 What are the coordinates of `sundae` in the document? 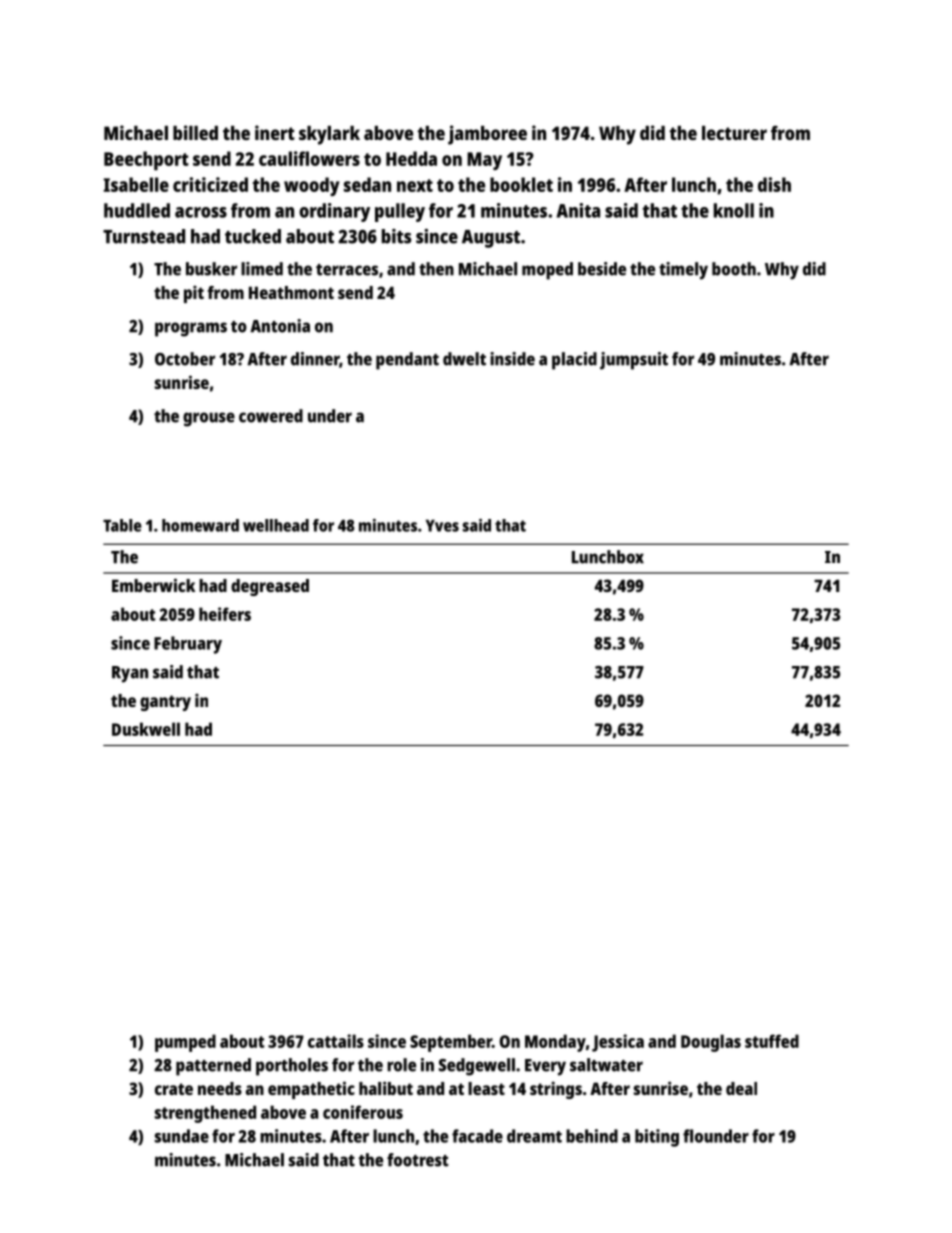 It's located at (182, 1136).
